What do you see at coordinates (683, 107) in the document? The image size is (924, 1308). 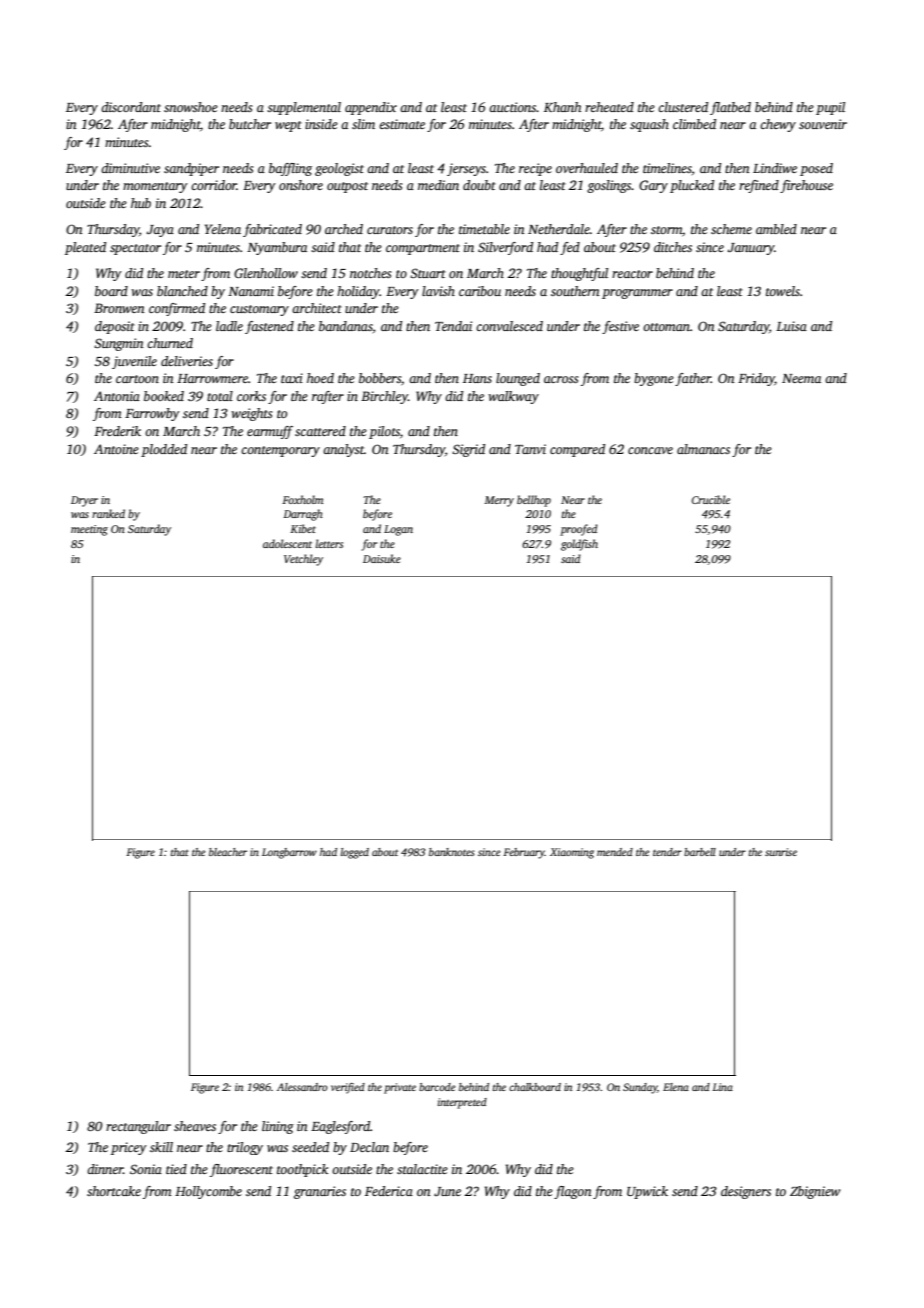 I see `clustered` at bounding box center [683, 107].
